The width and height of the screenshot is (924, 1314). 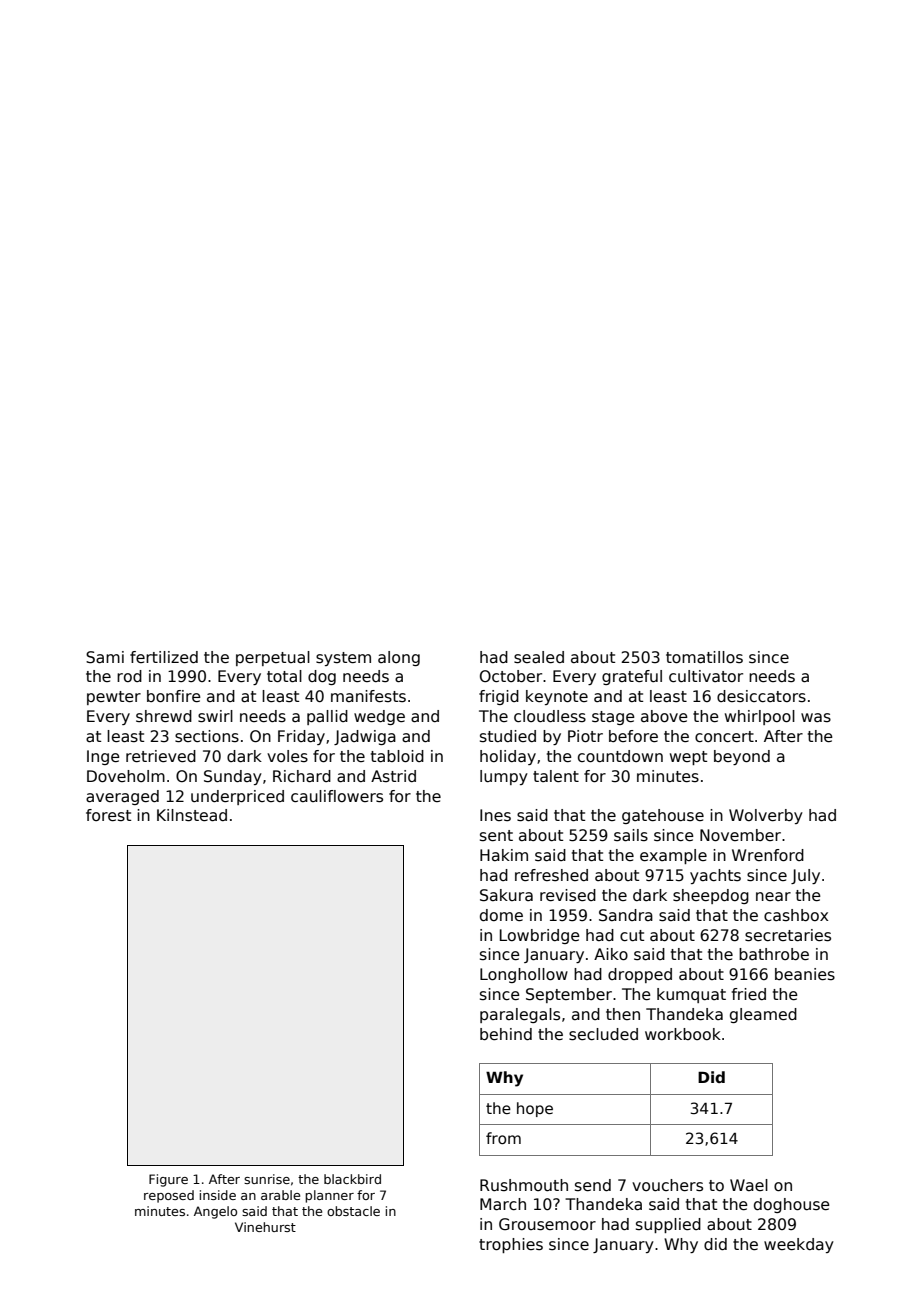 What do you see at coordinates (524, 975) in the screenshot?
I see `Longhollow` at bounding box center [524, 975].
